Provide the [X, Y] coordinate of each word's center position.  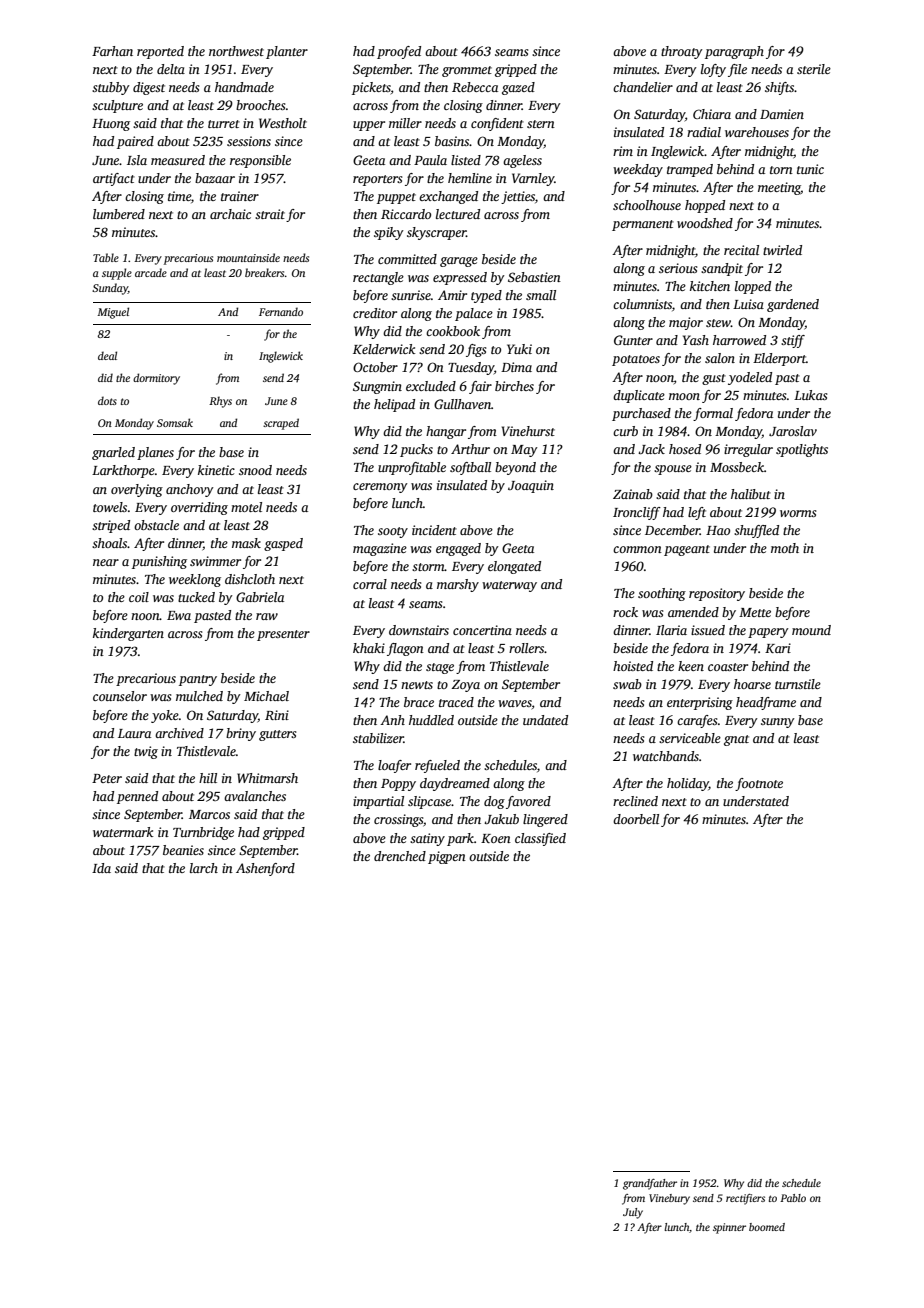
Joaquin [531, 486]
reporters [377, 180]
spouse [673, 470]
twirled [782, 250]
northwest [236, 51]
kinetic [216, 470]
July [633, 1213]
